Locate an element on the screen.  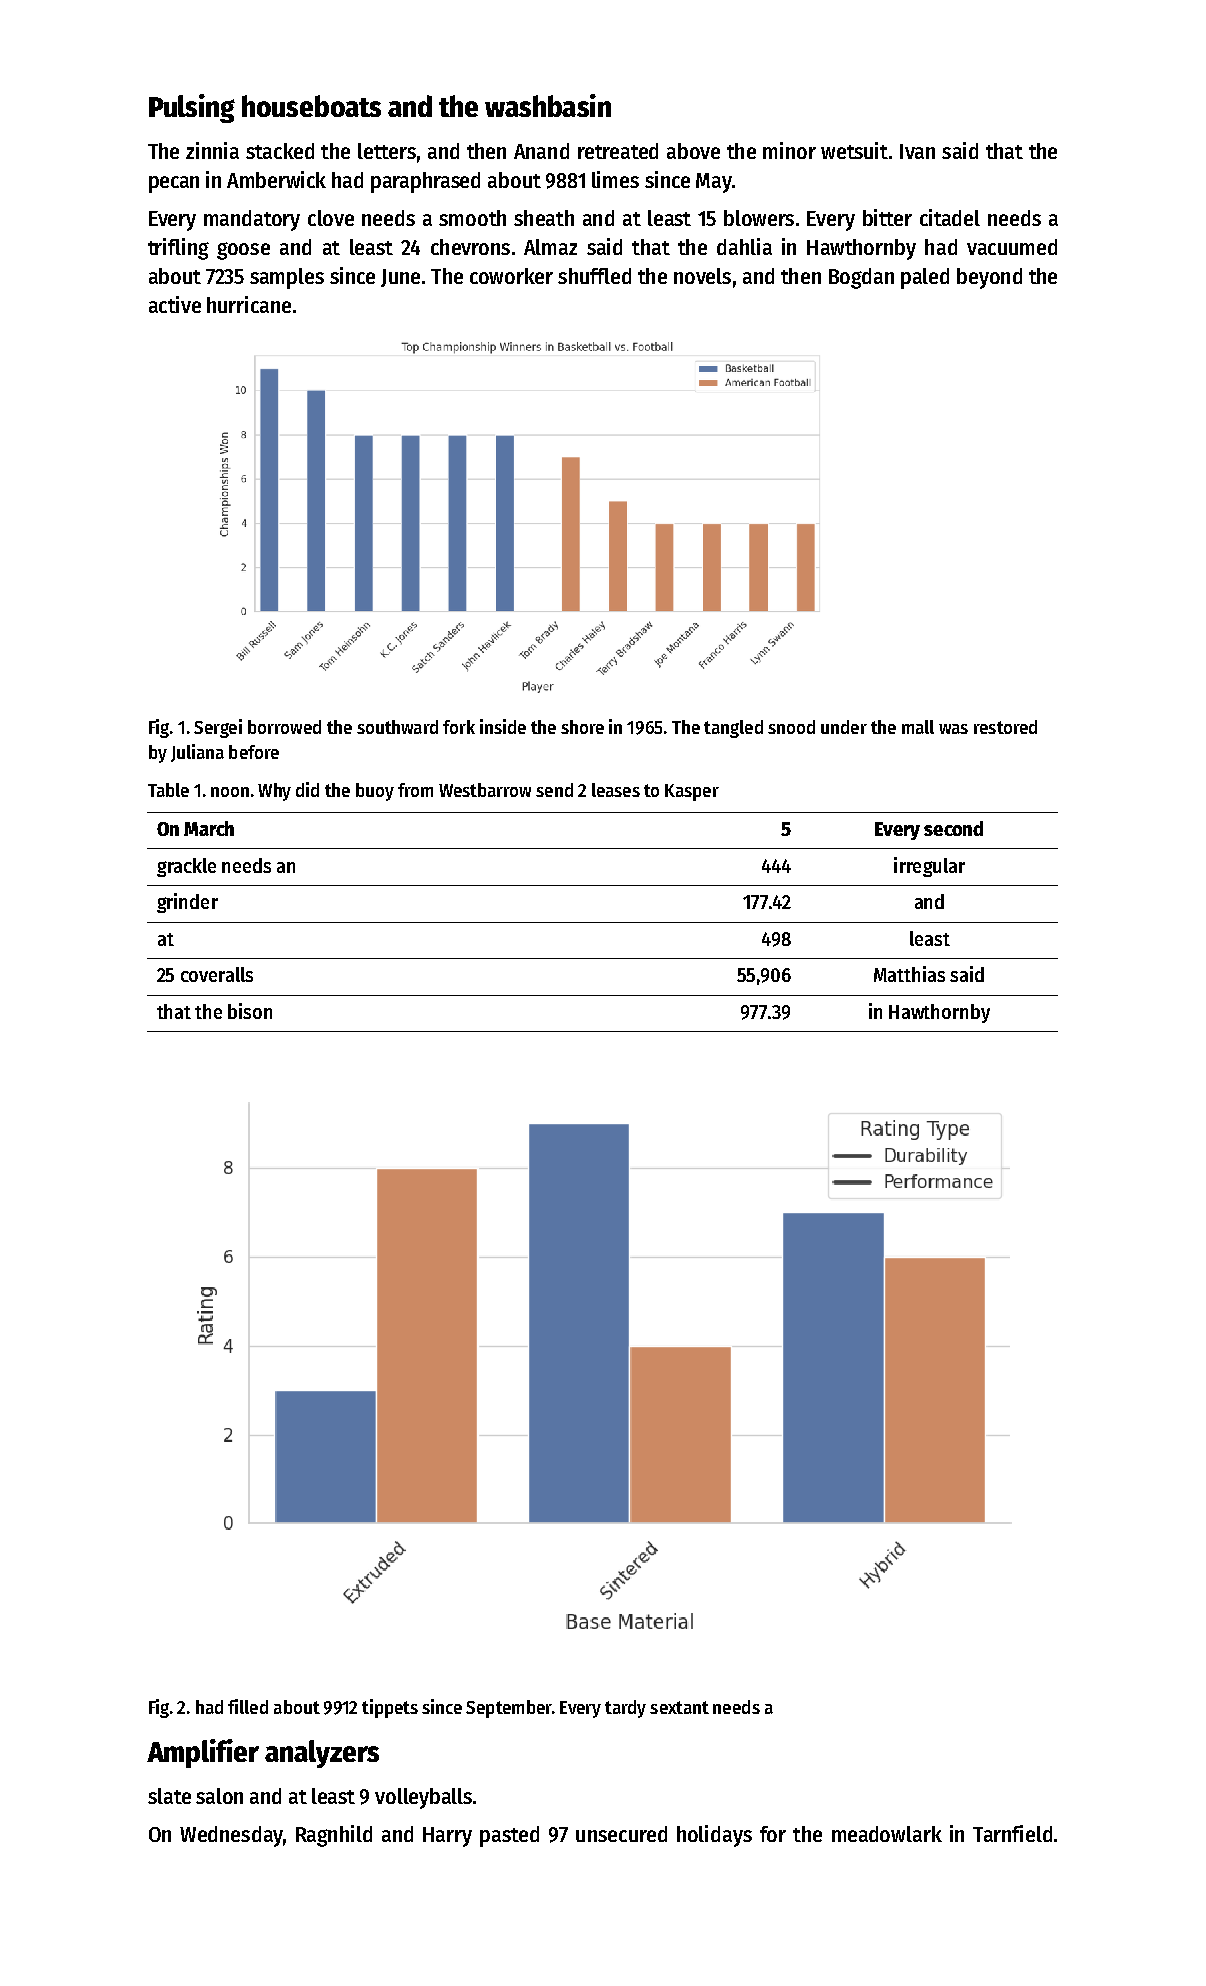
Bogdan is located at coordinates (861, 278).
